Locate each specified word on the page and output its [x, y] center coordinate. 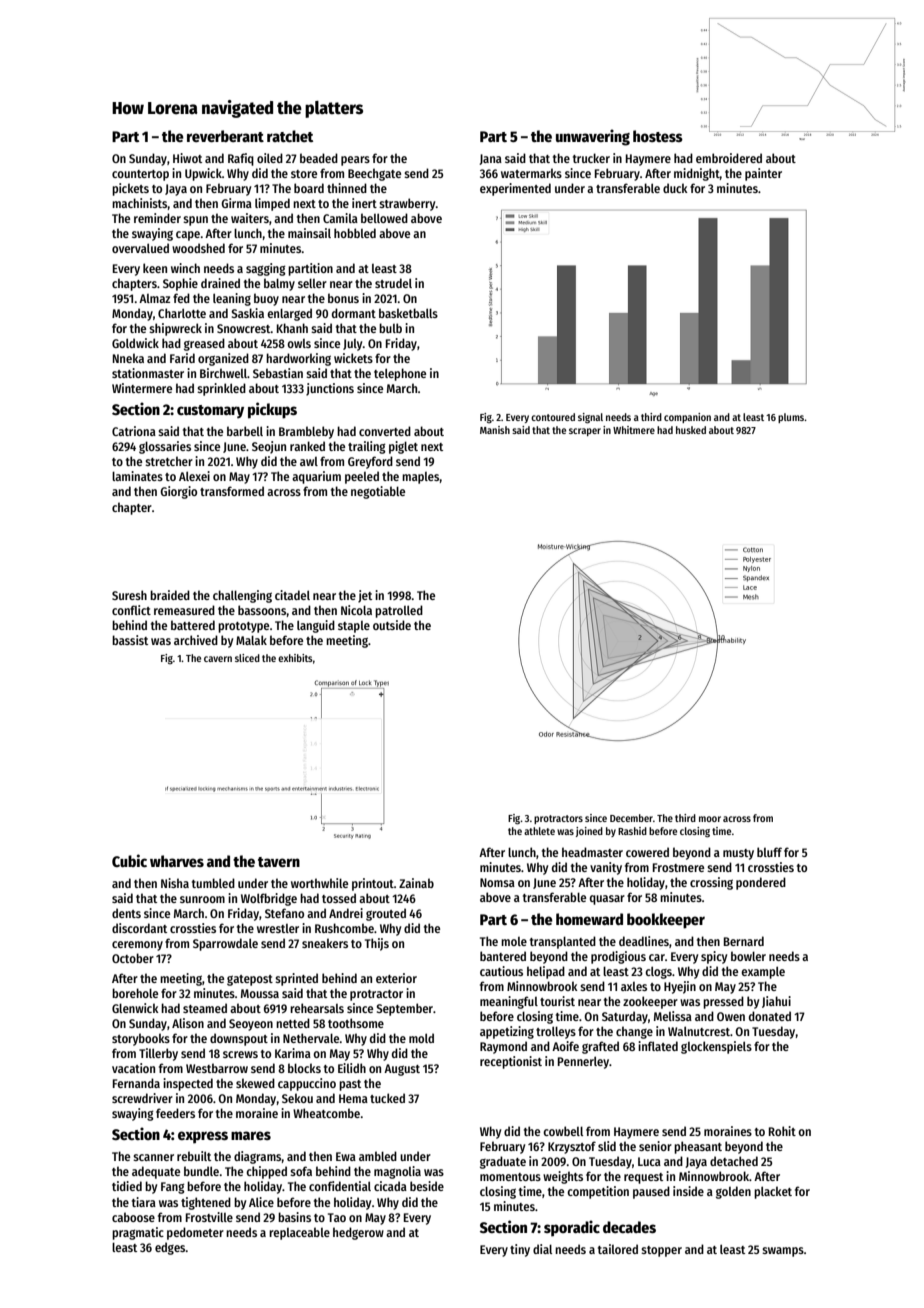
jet [365, 596]
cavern [218, 659]
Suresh [129, 595]
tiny [520, 1250]
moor [710, 819]
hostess [658, 136]
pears [355, 161]
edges [170, 1248]
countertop [140, 175]
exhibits [295, 658]
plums [791, 418]
